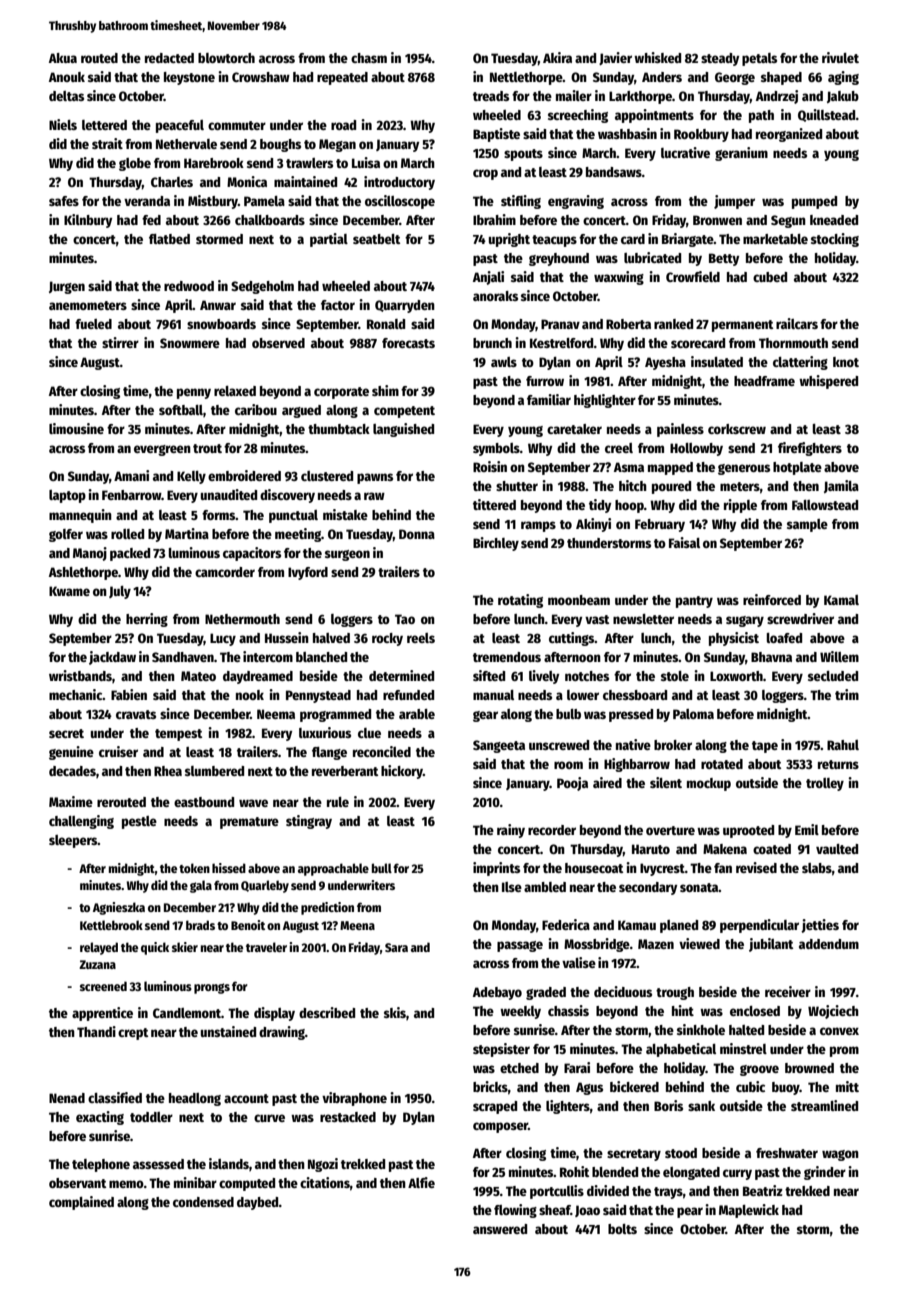 The height and width of the image is (1316, 908). Describe the element at coordinates (131, 475) in the image. I see `Amani` at that location.
